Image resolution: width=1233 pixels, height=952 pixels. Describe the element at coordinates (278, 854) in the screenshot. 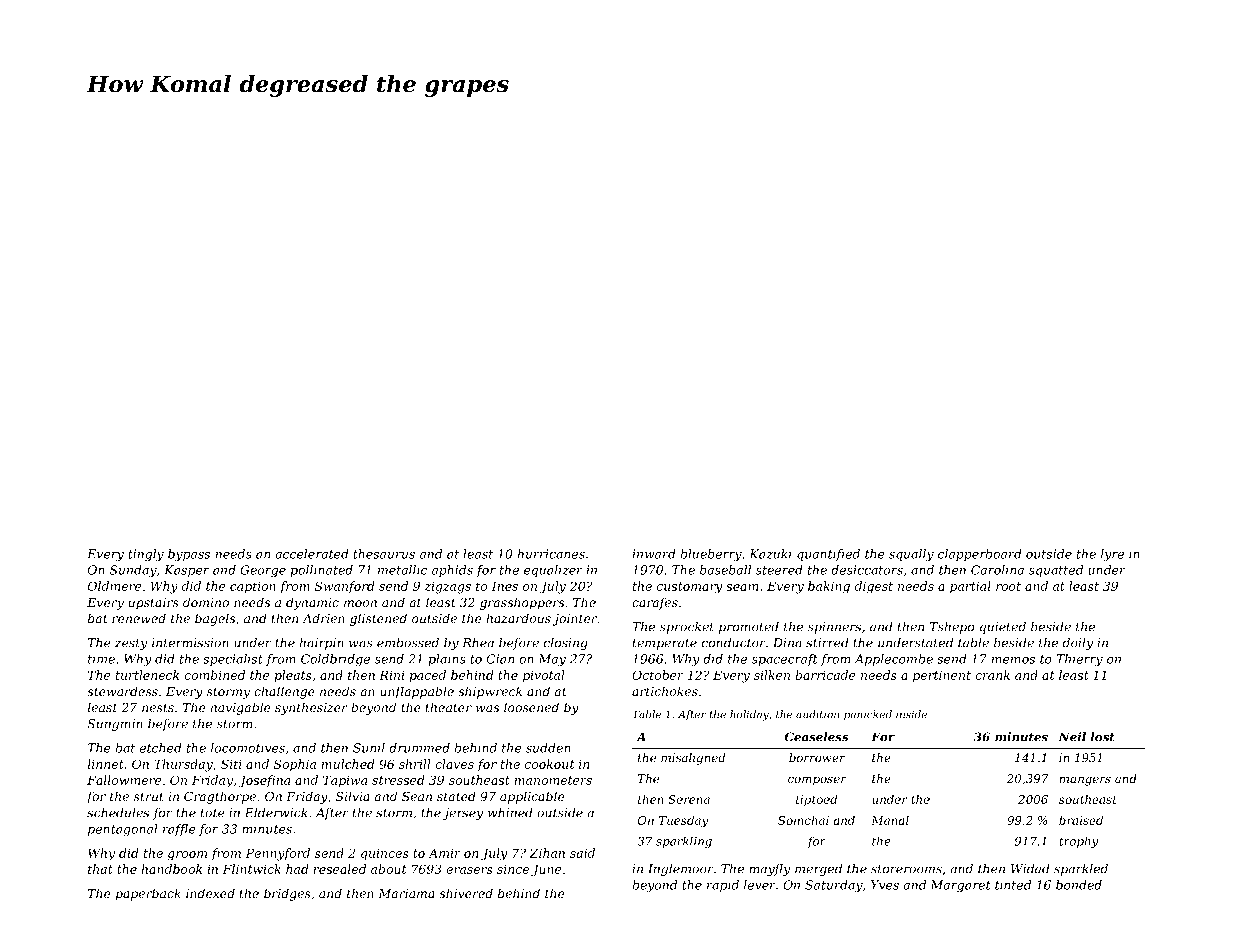

I see `Pennyford` at that location.
